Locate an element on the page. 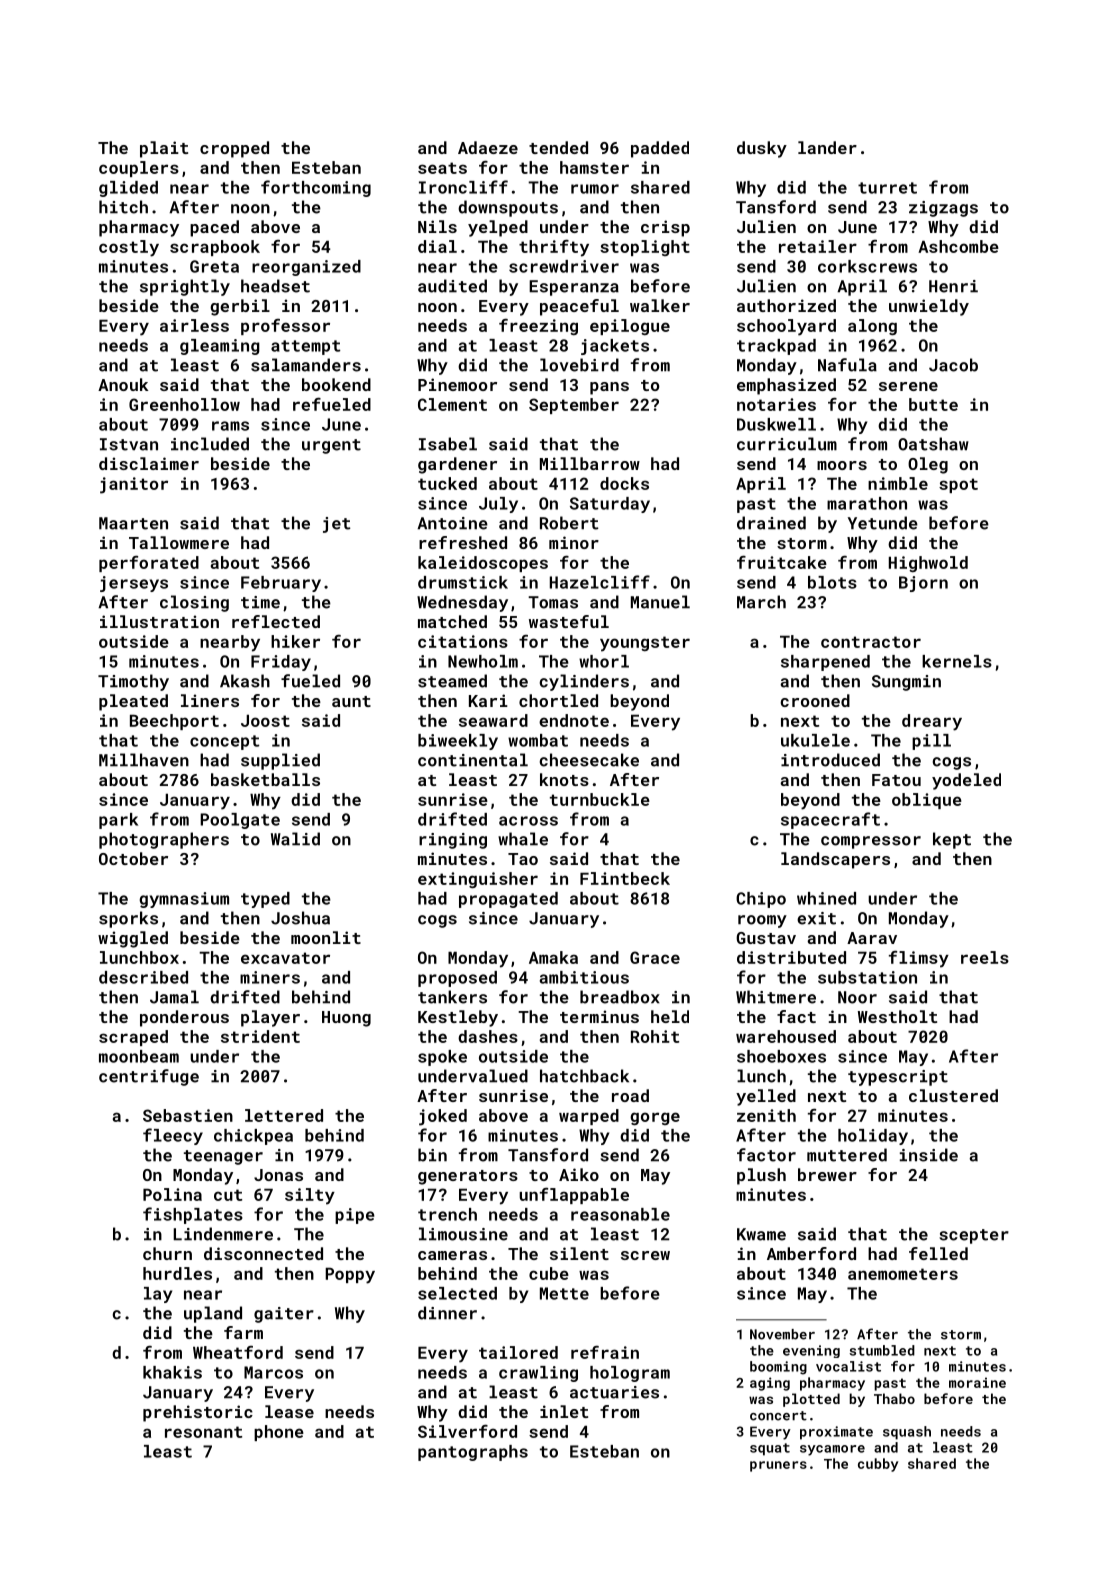 Image resolution: width=1116 pixels, height=1579 pixels. costly is located at coordinates (129, 248).
